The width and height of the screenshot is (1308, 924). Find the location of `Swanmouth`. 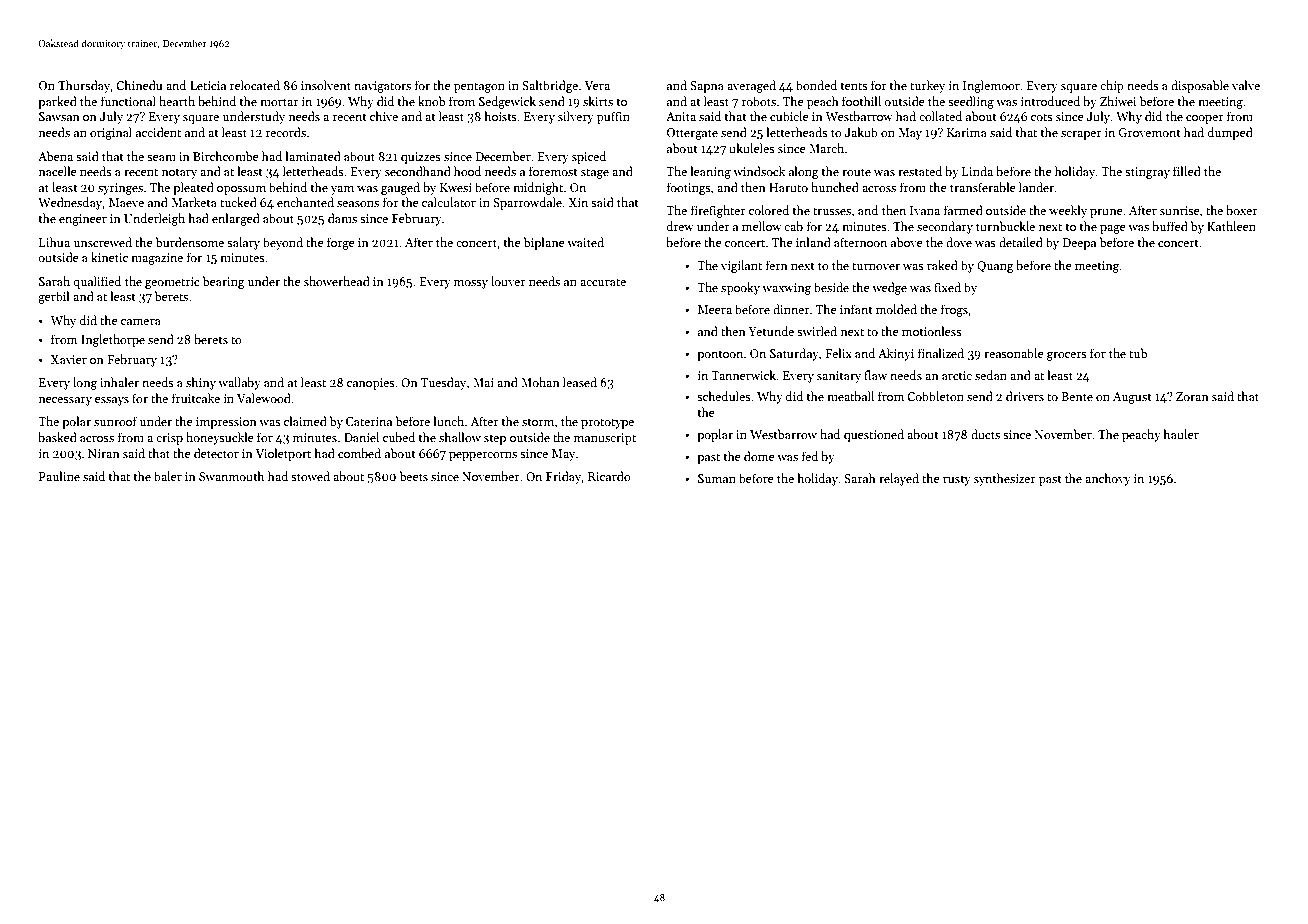

Swanmouth is located at coordinates (231, 476).
